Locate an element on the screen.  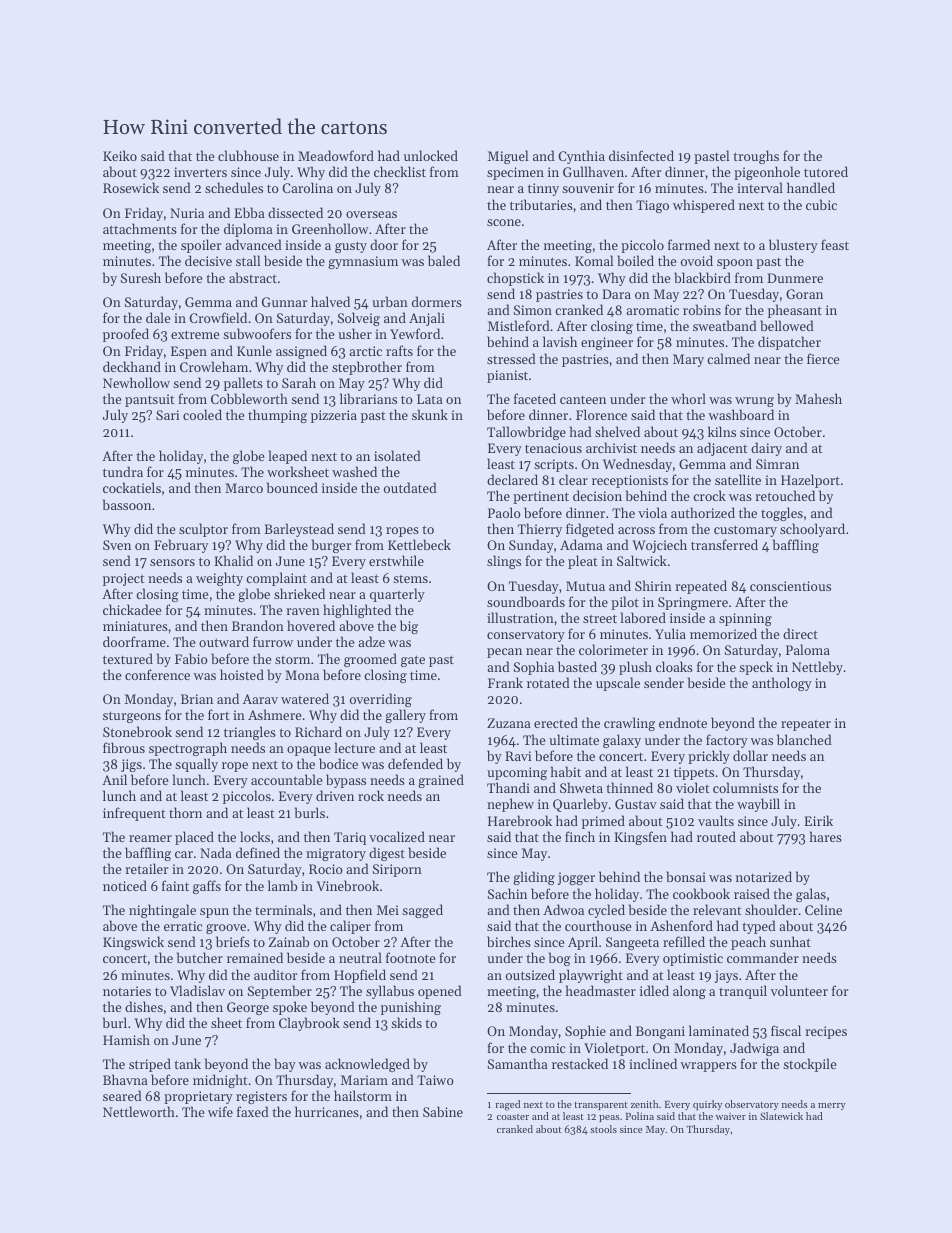
footnote is located at coordinates (411, 957).
